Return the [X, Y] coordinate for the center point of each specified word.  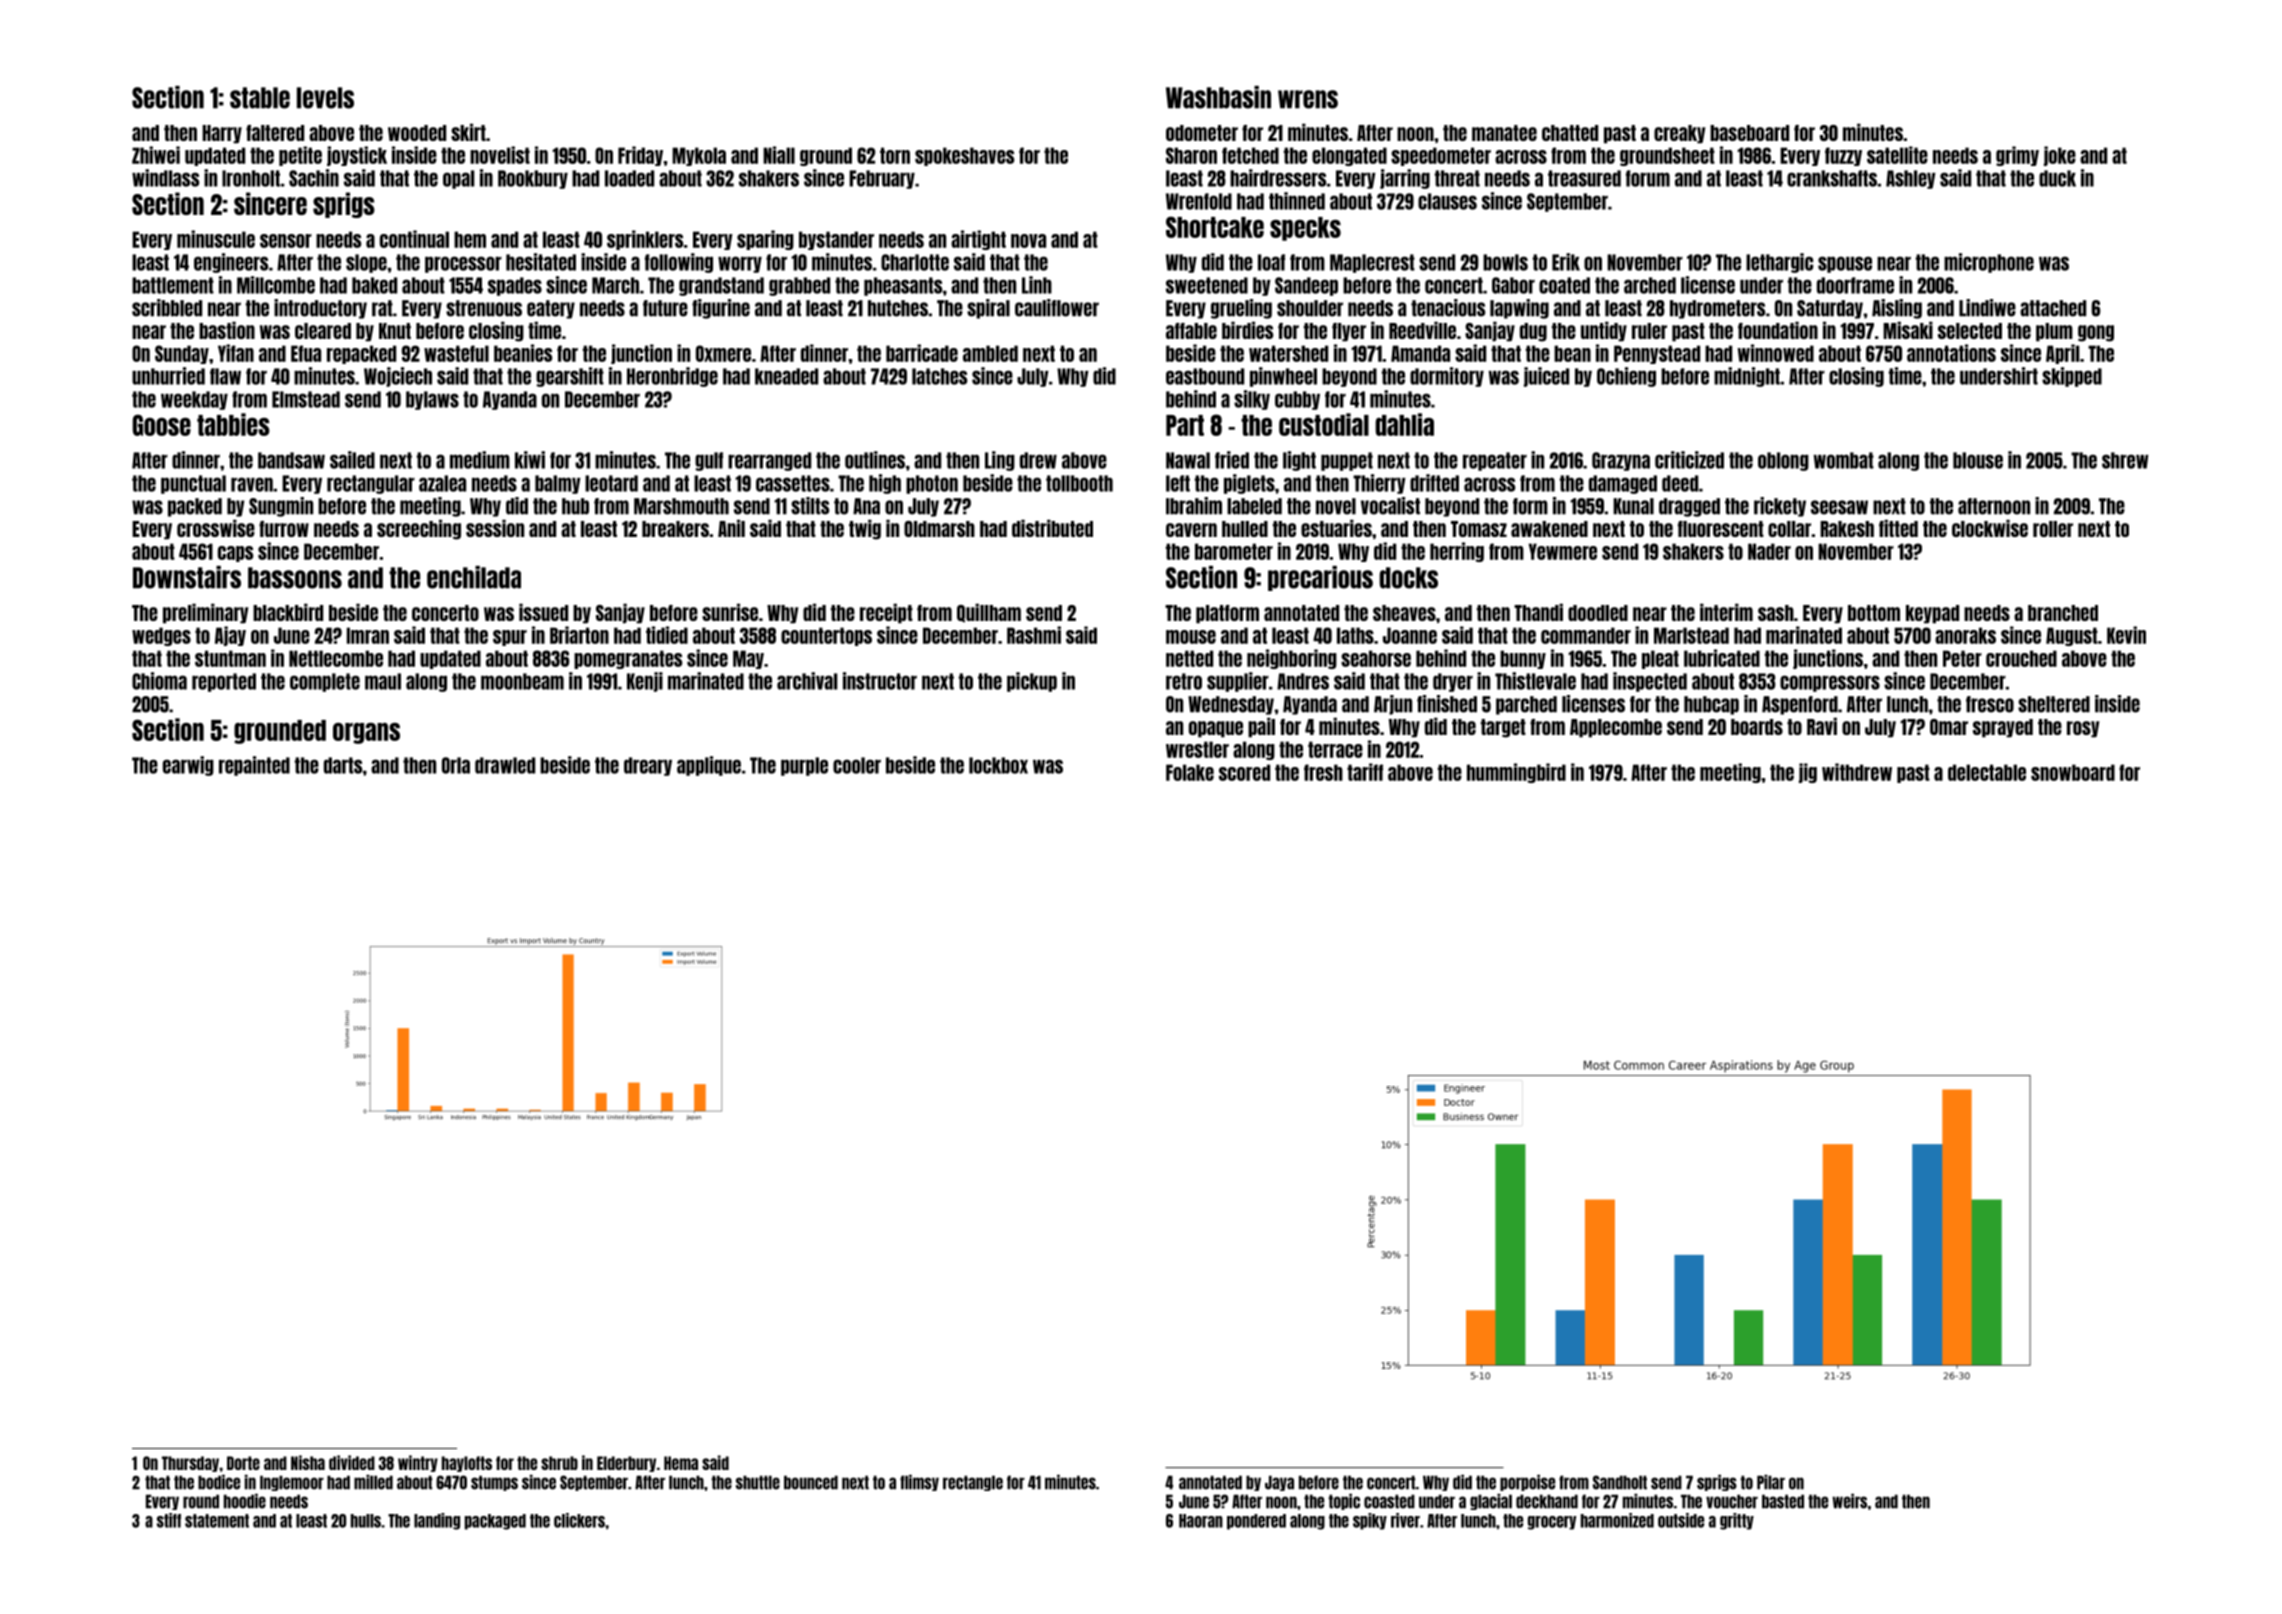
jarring [1405, 179]
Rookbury [533, 179]
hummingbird [1516, 773]
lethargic [1779, 263]
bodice [219, 1482]
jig [1808, 773]
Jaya [1279, 1483]
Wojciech [398, 377]
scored [1244, 772]
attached [2053, 308]
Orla [456, 765]
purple [804, 766]
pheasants [903, 286]
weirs [1849, 1501]
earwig [188, 766]
